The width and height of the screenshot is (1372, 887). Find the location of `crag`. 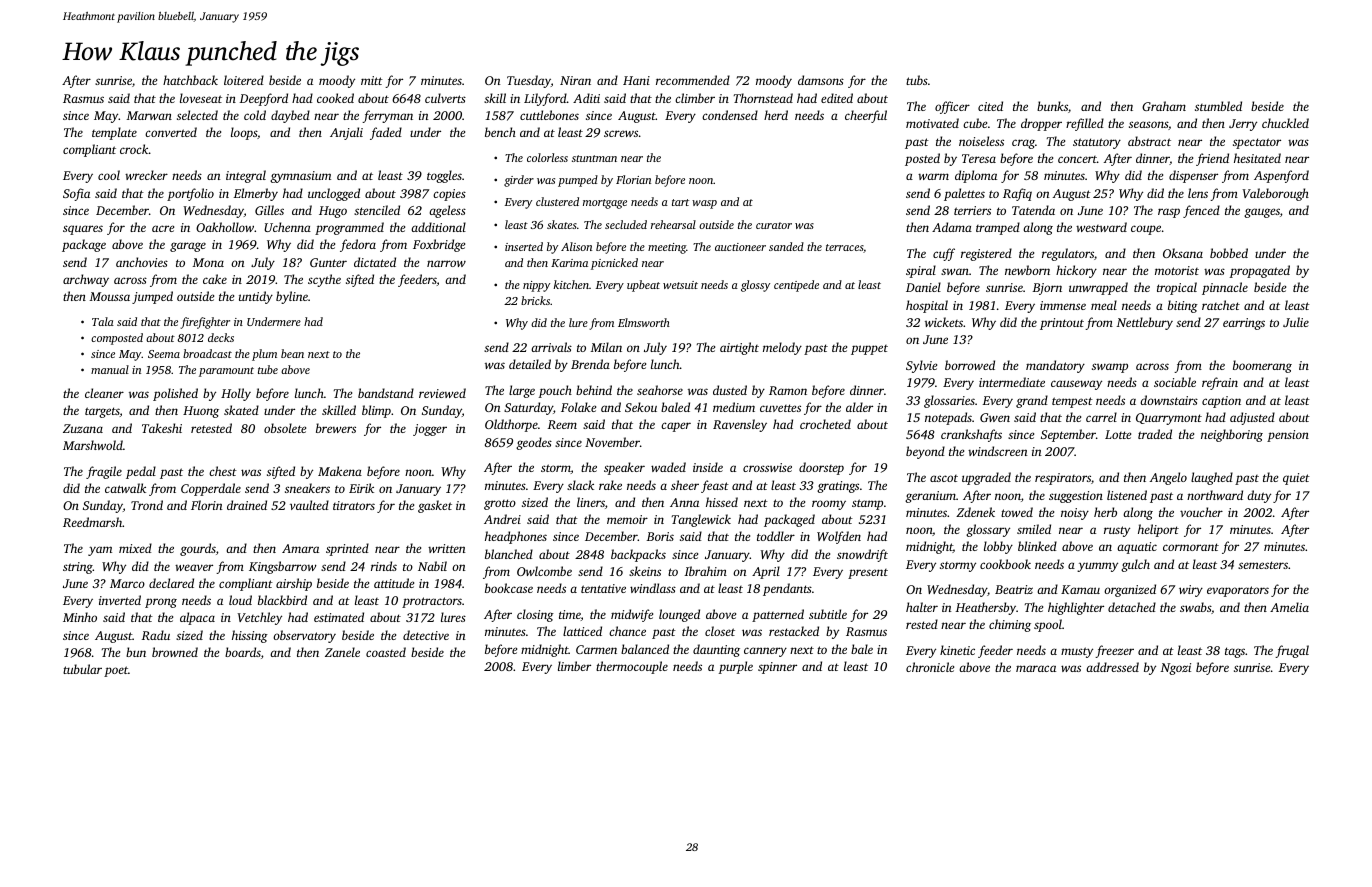

crag is located at coordinates (1023, 144).
